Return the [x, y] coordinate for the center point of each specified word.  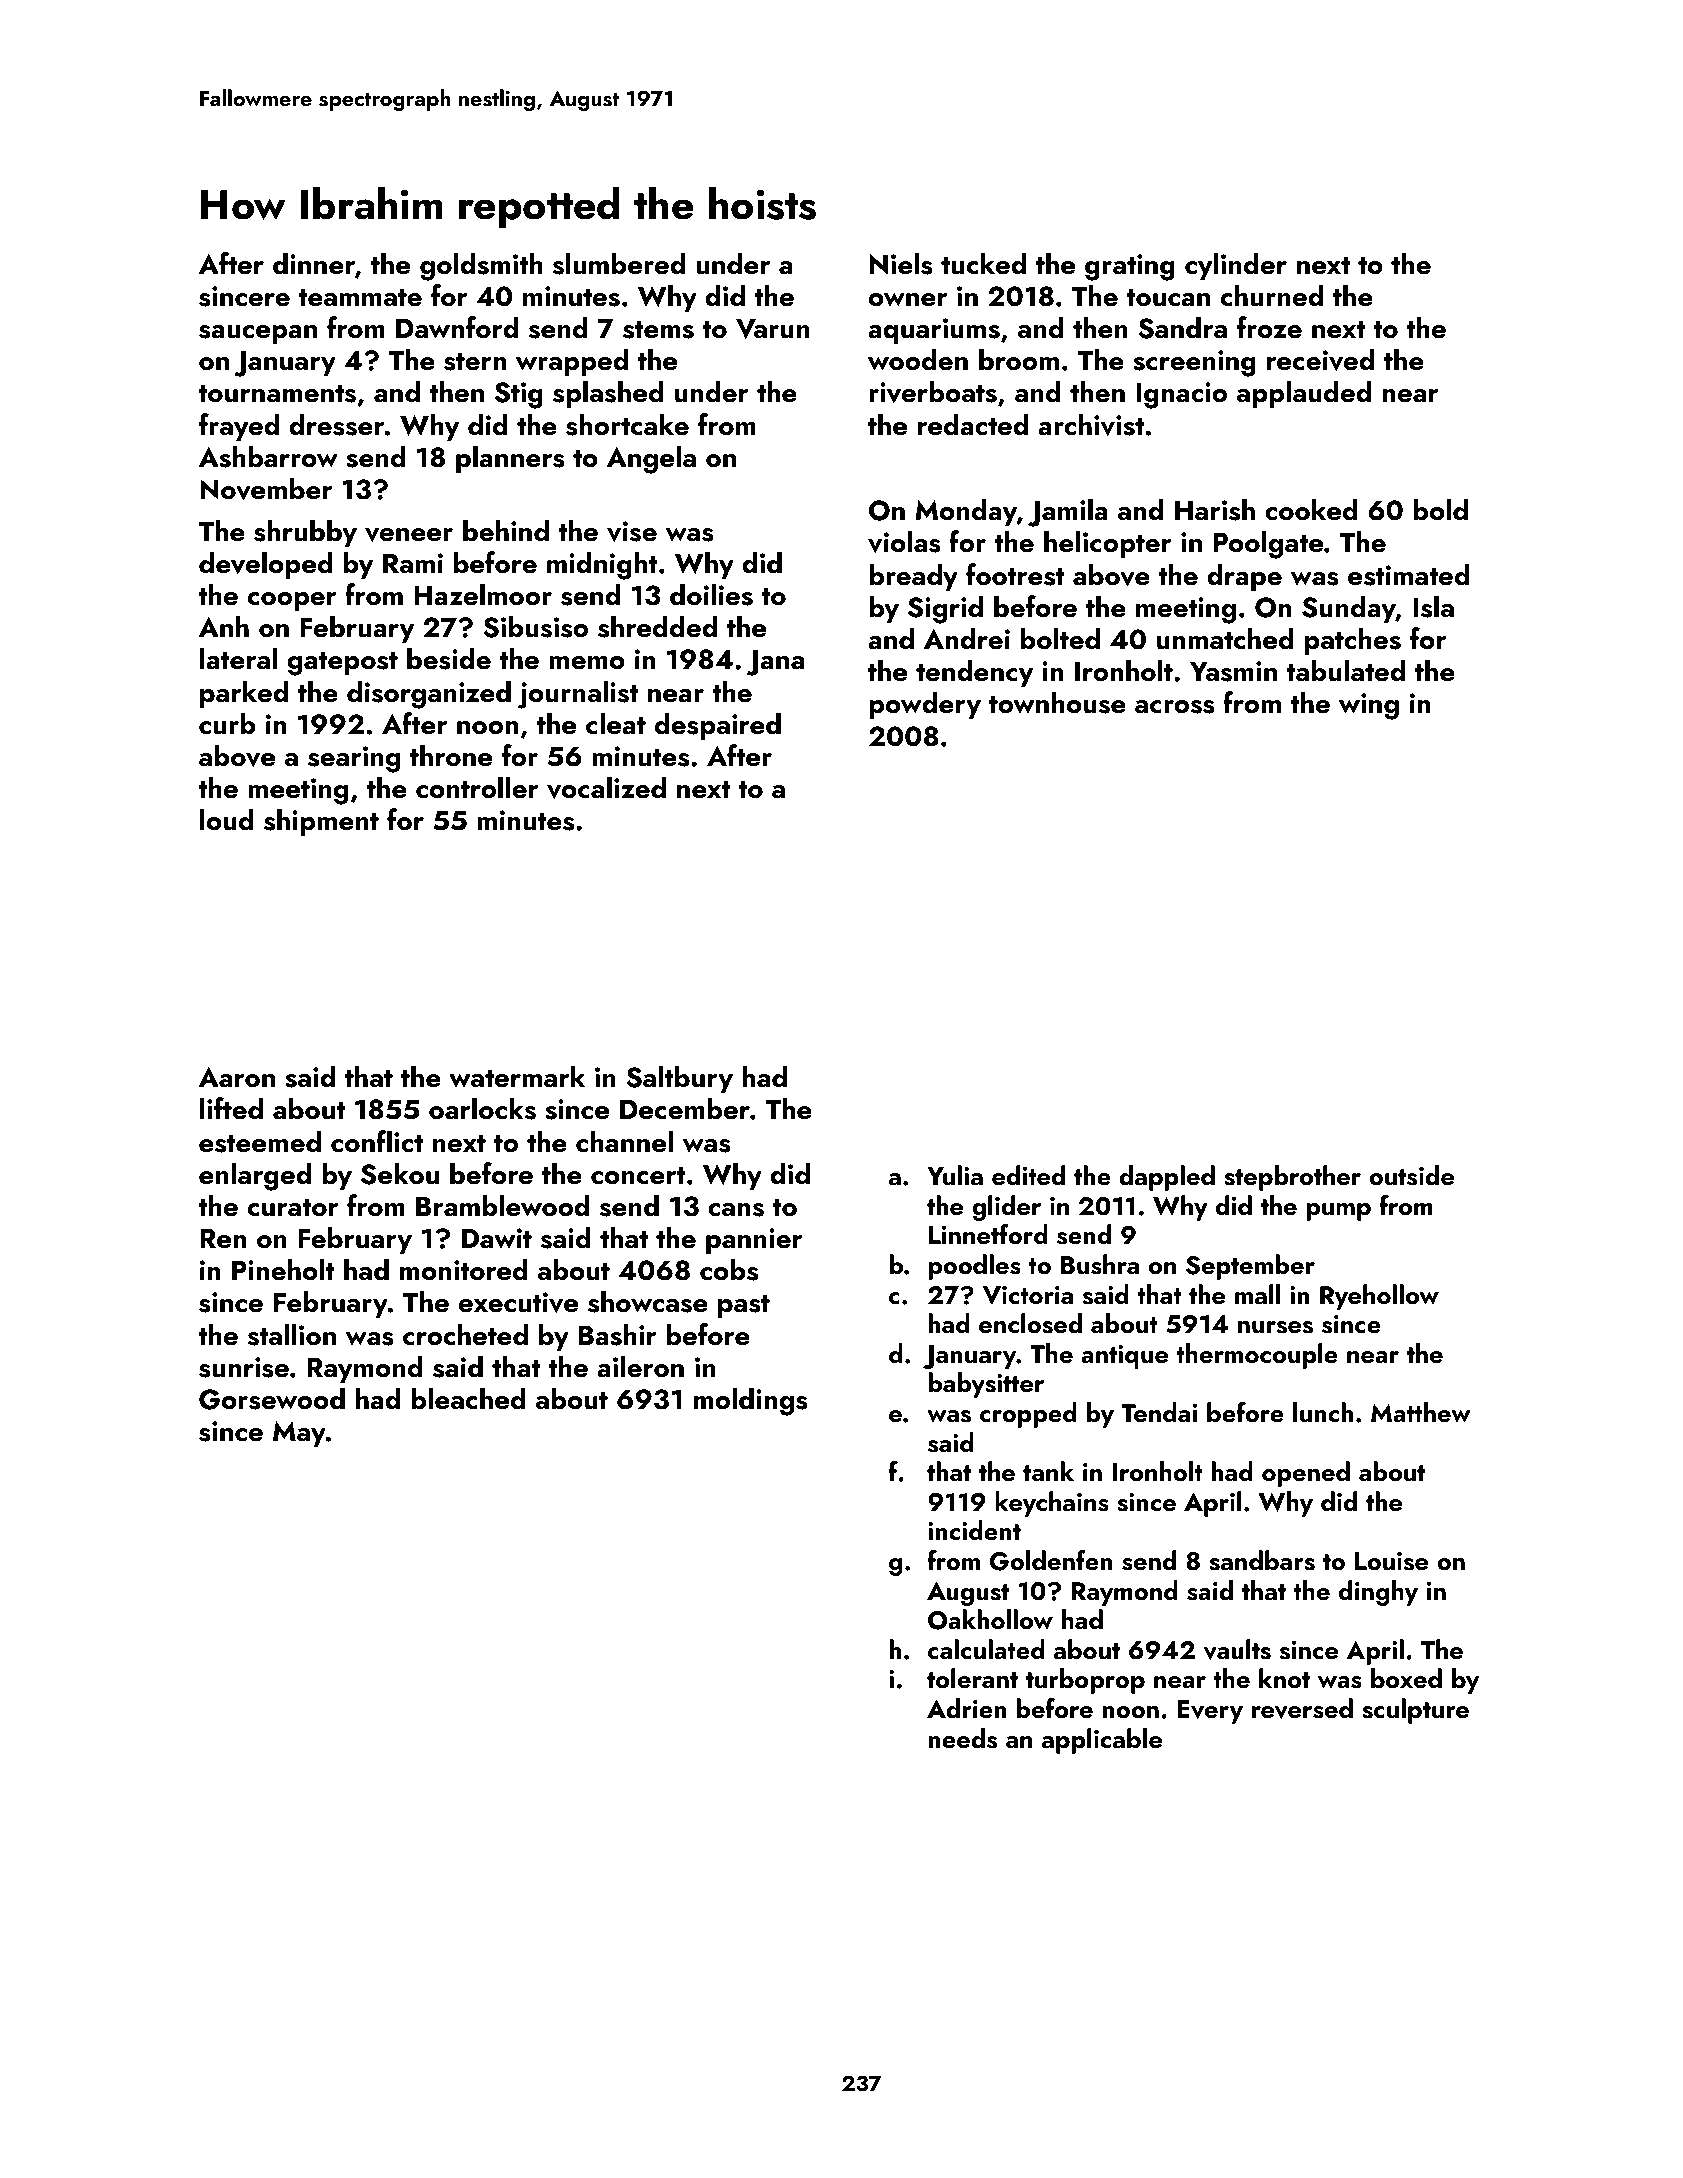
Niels [901, 263]
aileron [640, 1366]
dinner [314, 263]
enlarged [255, 1176]
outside [1411, 1175]
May [299, 1434]
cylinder [1236, 266]
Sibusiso [535, 626]
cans [736, 1210]
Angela [651, 459]
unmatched [1225, 638]
